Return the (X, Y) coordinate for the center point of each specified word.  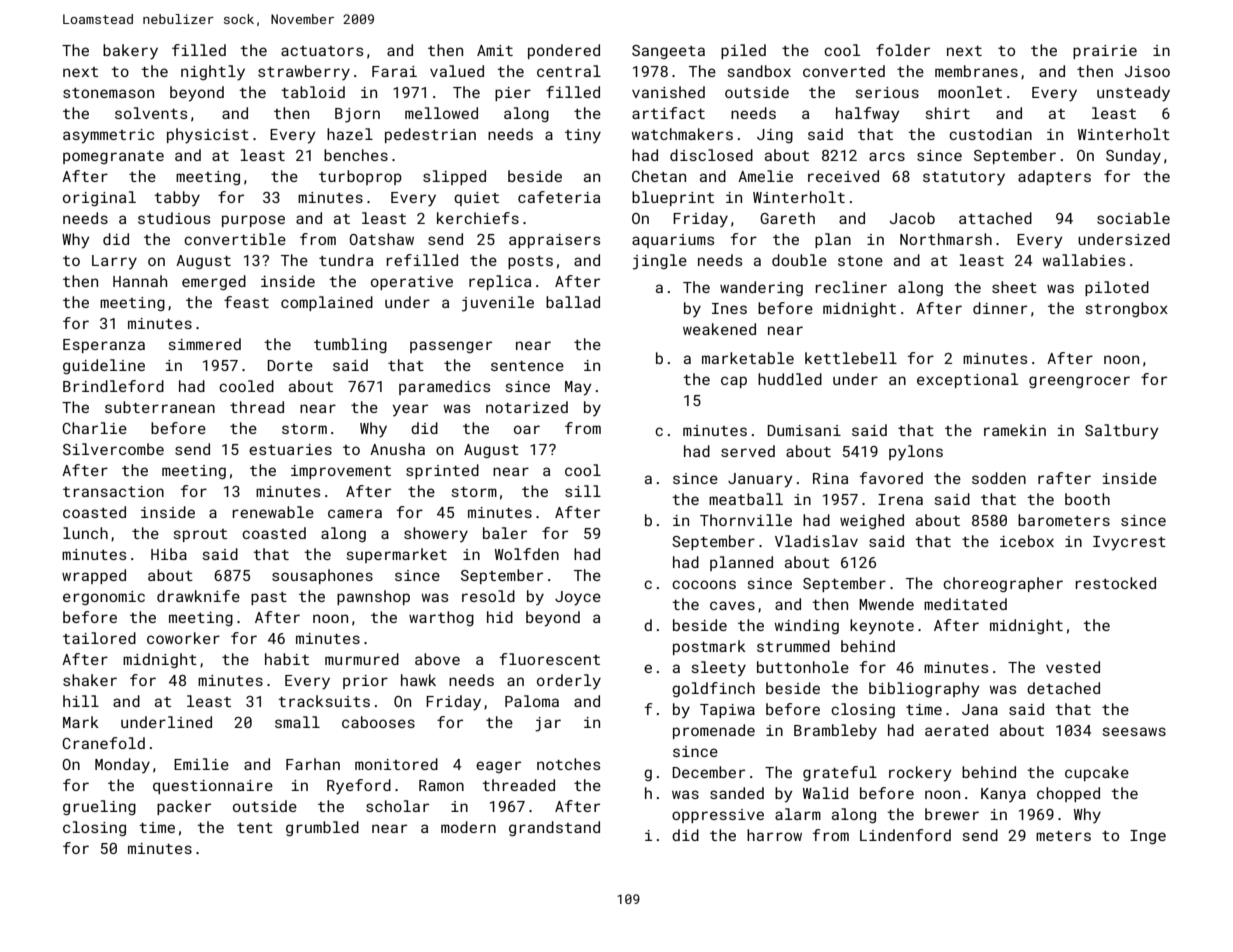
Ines (729, 308)
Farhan (313, 764)
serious (887, 92)
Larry (114, 262)
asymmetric (108, 136)
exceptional (967, 380)
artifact (668, 113)
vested (1073, 667)
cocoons (704, 584)
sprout (200, 535)
